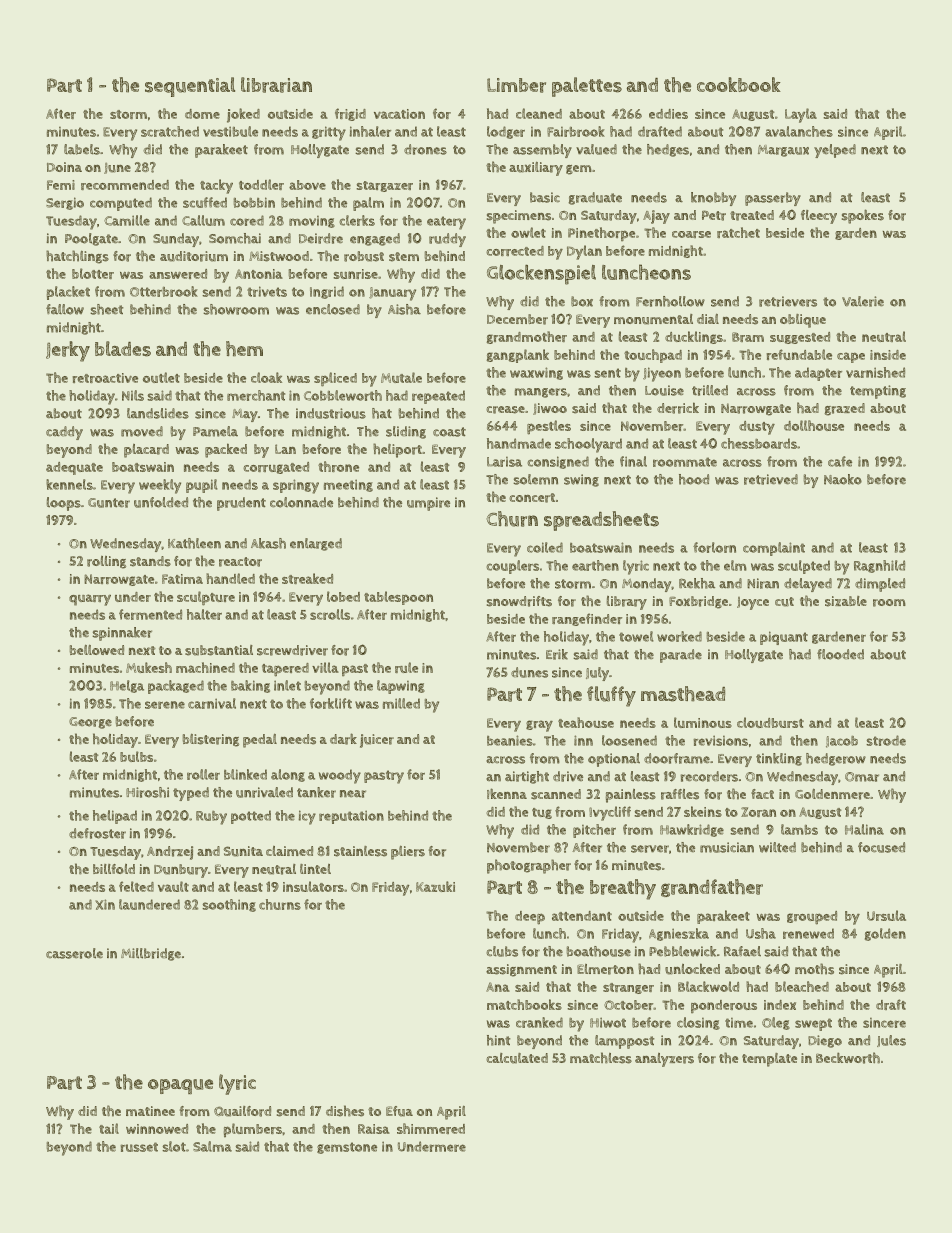 This screenshot has width=952, height=1233. Describe the element at coordinates (863, 216) in the screenshot. I see `spokes` at that location.
